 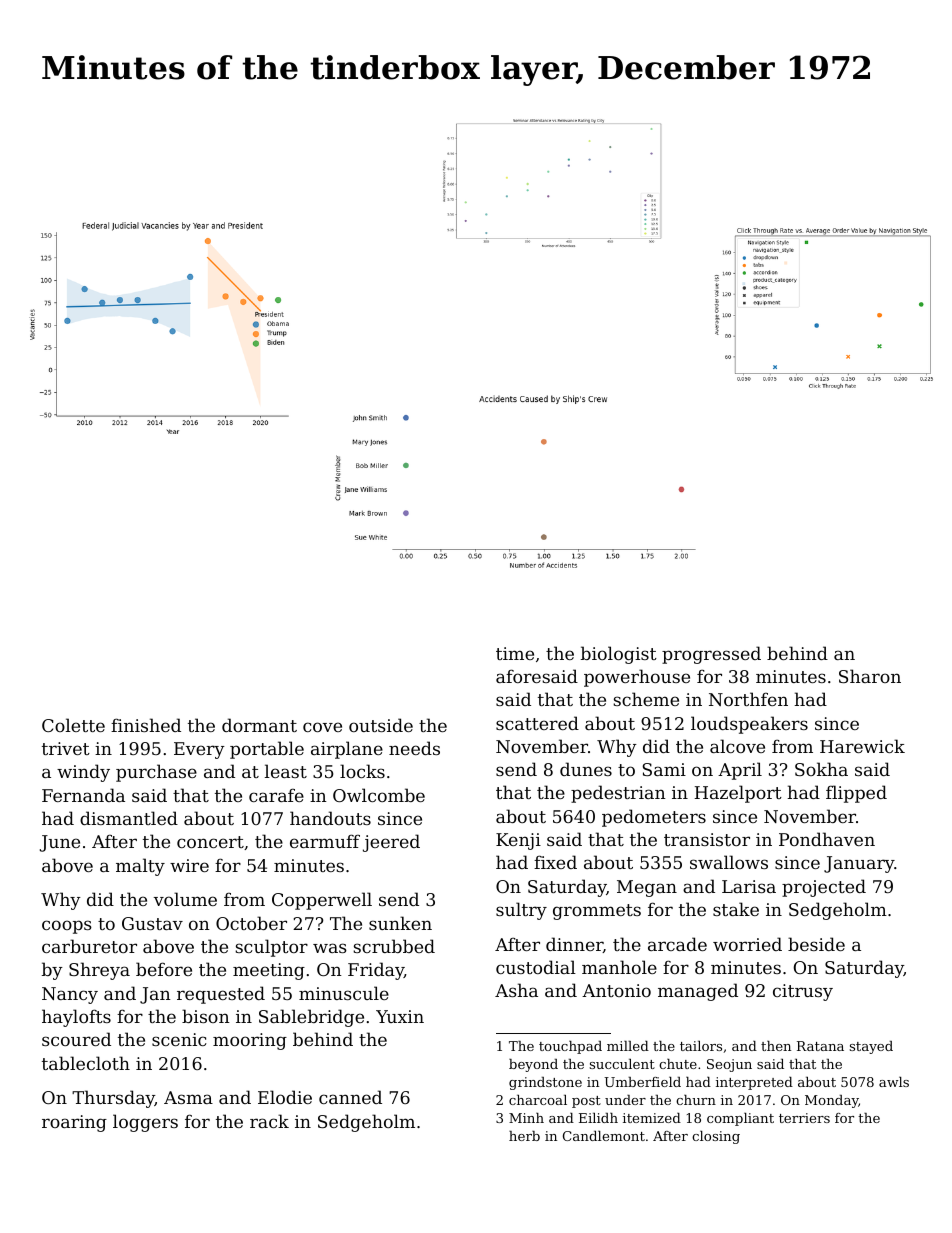 What do you see at coordinates (330, 818) in the image?
I see `handouts` at bounding box center [330, 818].
